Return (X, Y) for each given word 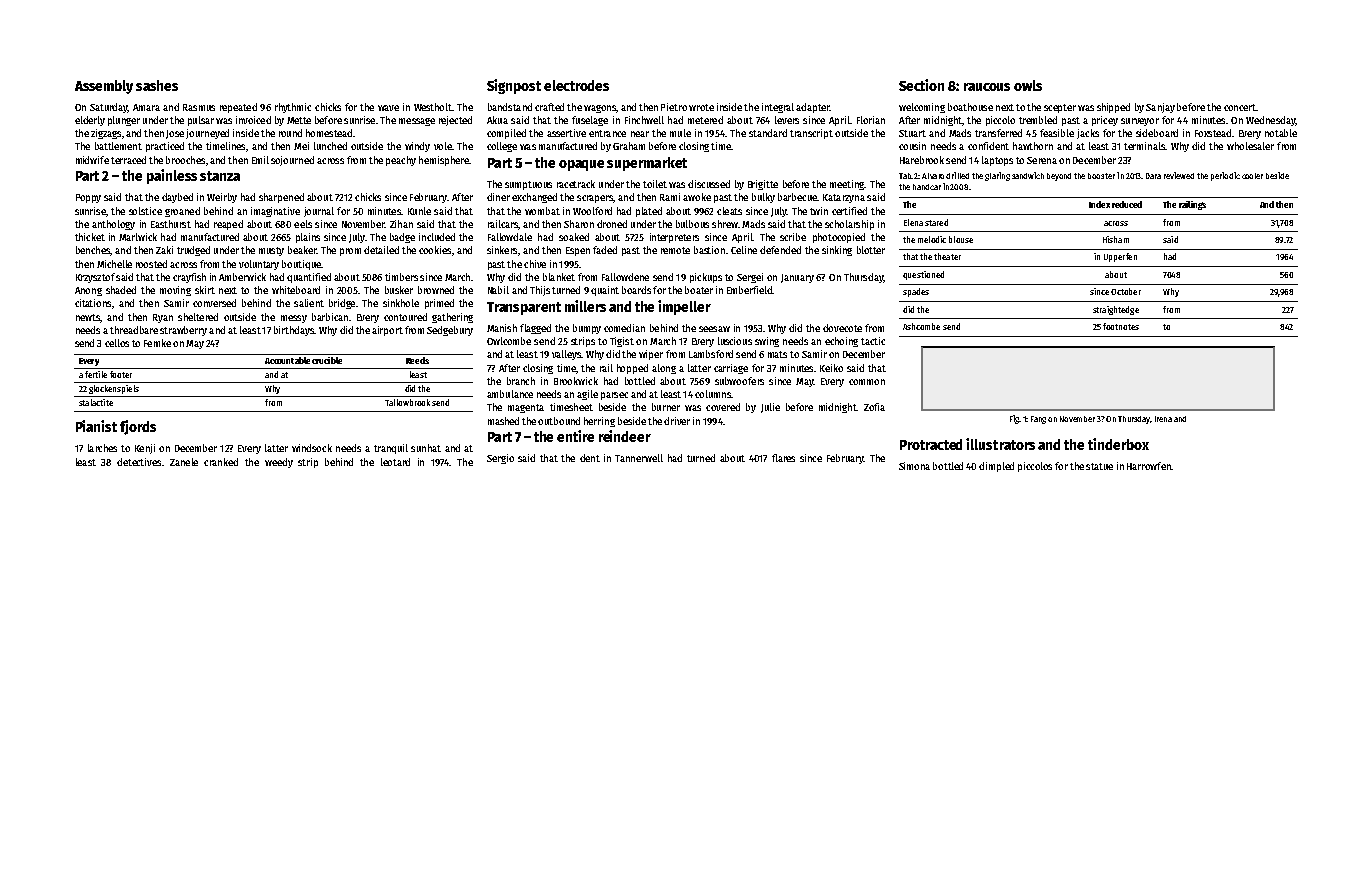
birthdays (294, 331)
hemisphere (444, 161)
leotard (395, 462)
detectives (139, 462)
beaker (302, 250)
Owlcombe (509, 341)
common (867, 382)
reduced (1127, 204)
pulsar (201, 121)
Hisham (1116, 239)
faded (605, 250)
